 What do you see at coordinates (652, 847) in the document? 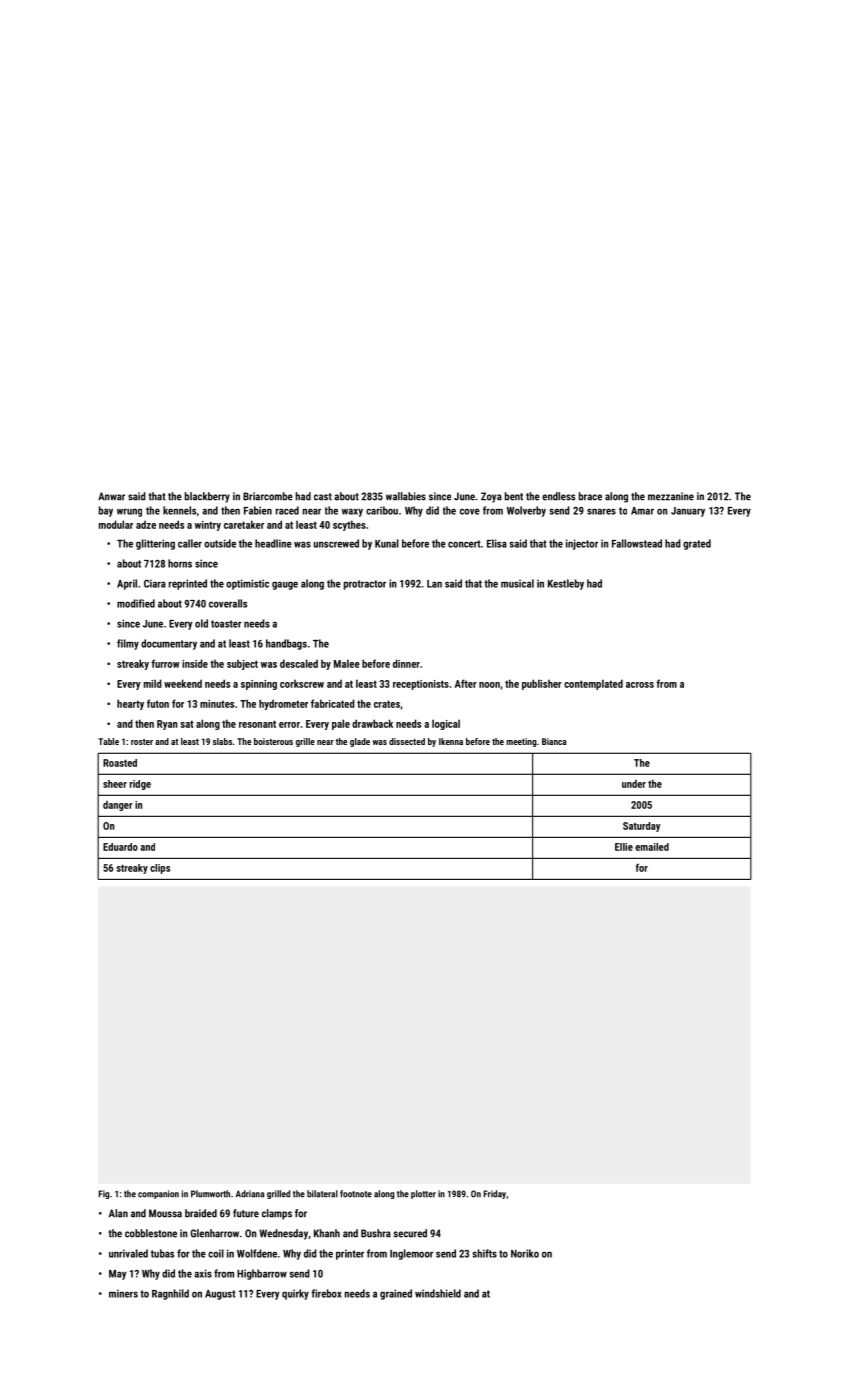
I see `emailed` at bounding box center [652, 847].
